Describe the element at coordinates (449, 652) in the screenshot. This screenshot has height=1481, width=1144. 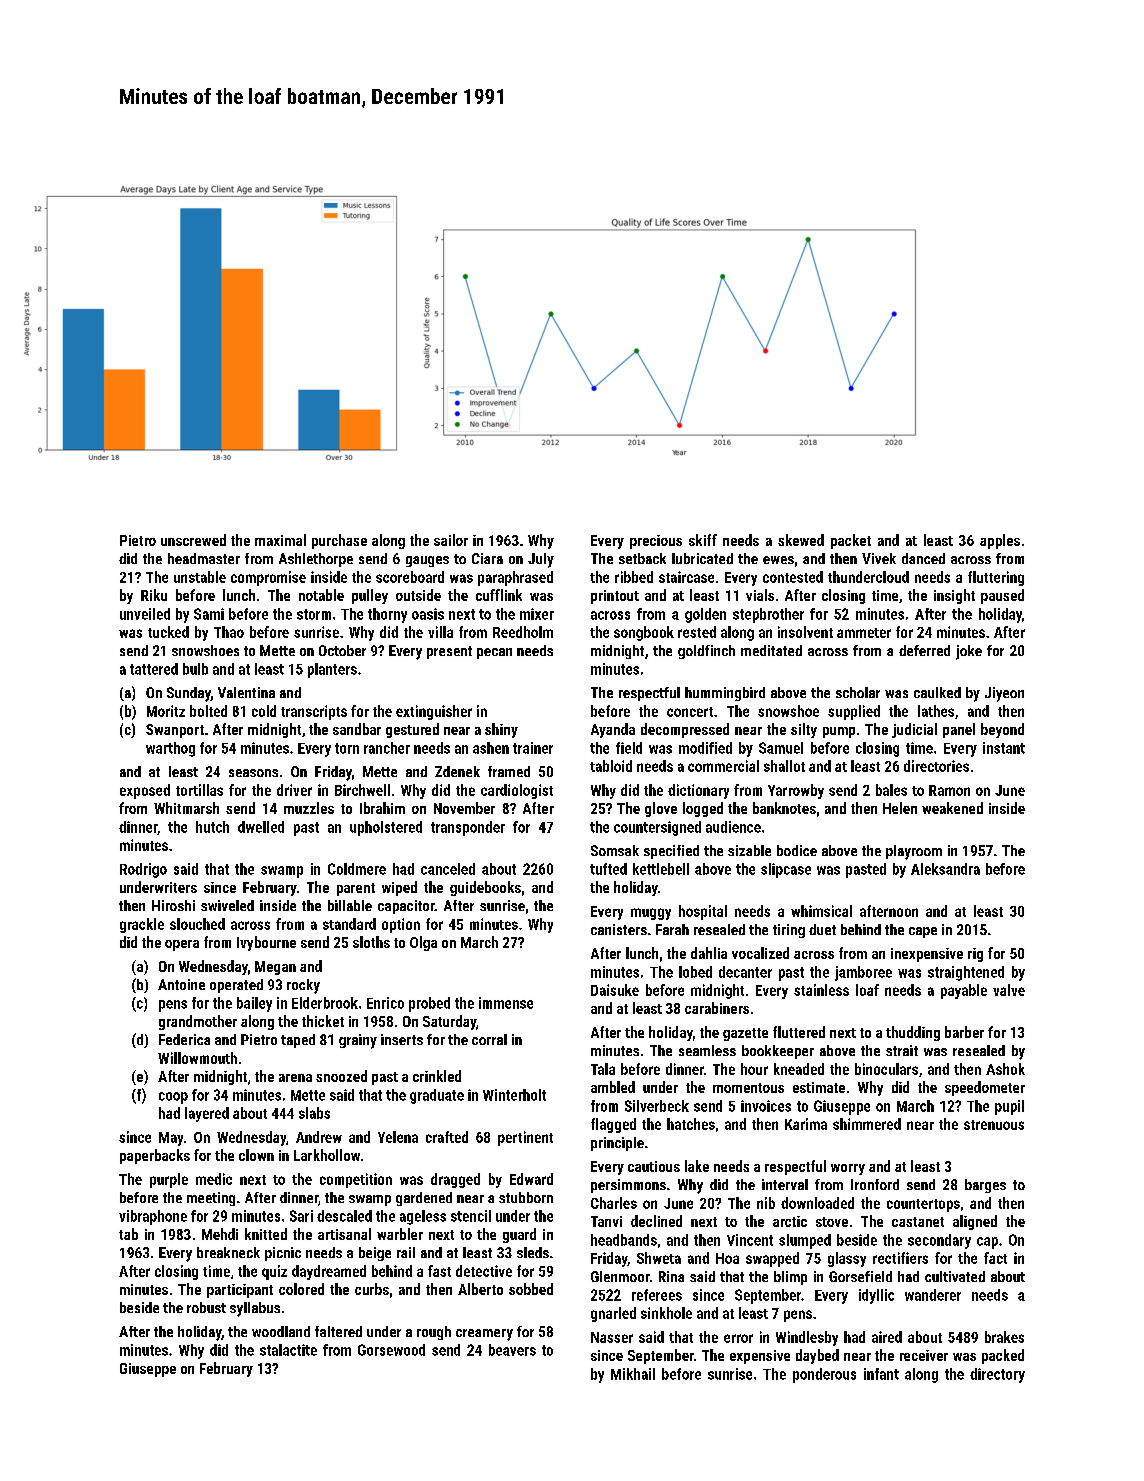
I see `present` at that location.
